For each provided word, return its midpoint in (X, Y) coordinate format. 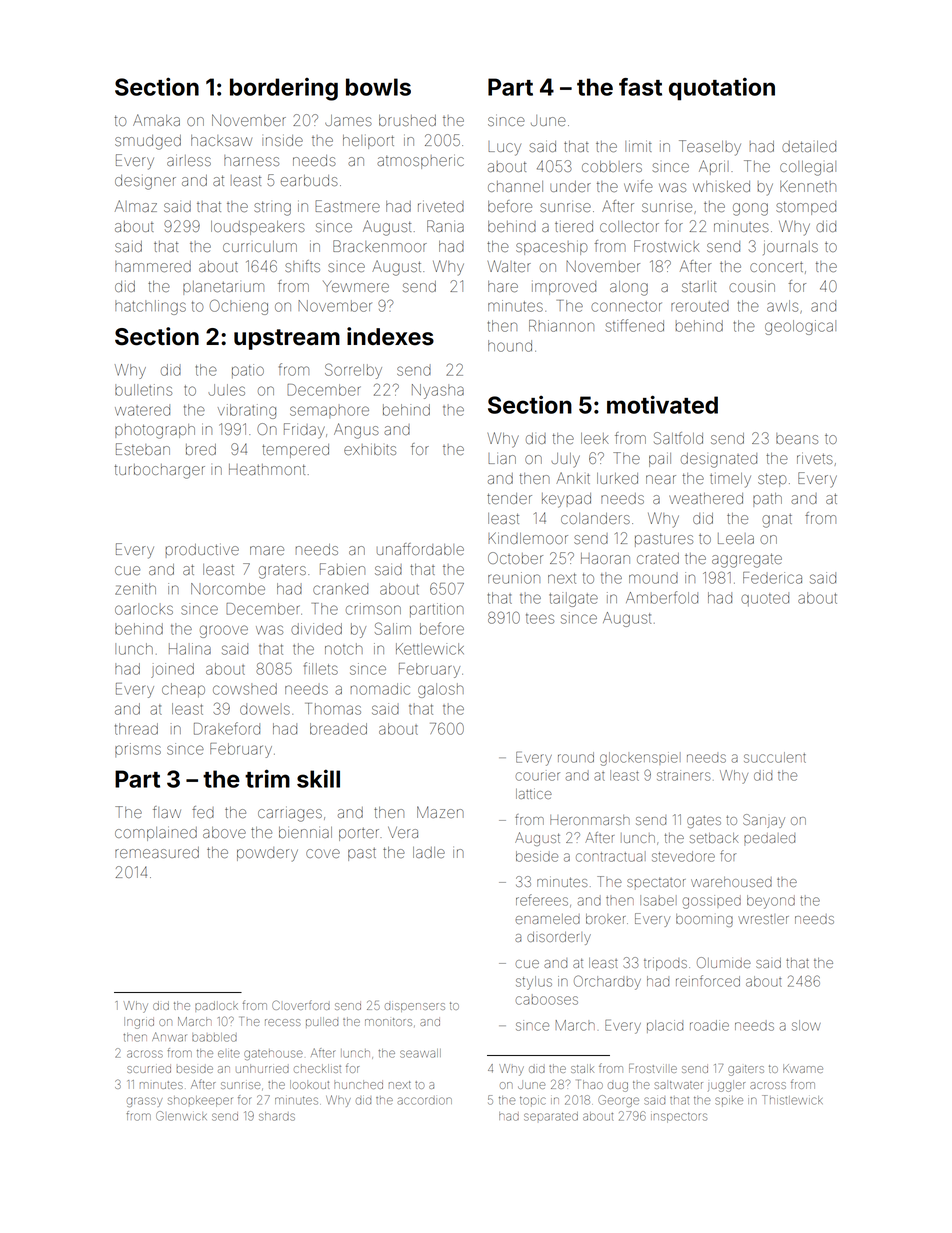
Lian (502, 458)
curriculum (260, 246)
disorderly (559, 938)
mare (267, 550)
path (767, 500)
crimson (373, 609)
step (772, 480)
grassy (144, 1102)
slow (806, 1025)
